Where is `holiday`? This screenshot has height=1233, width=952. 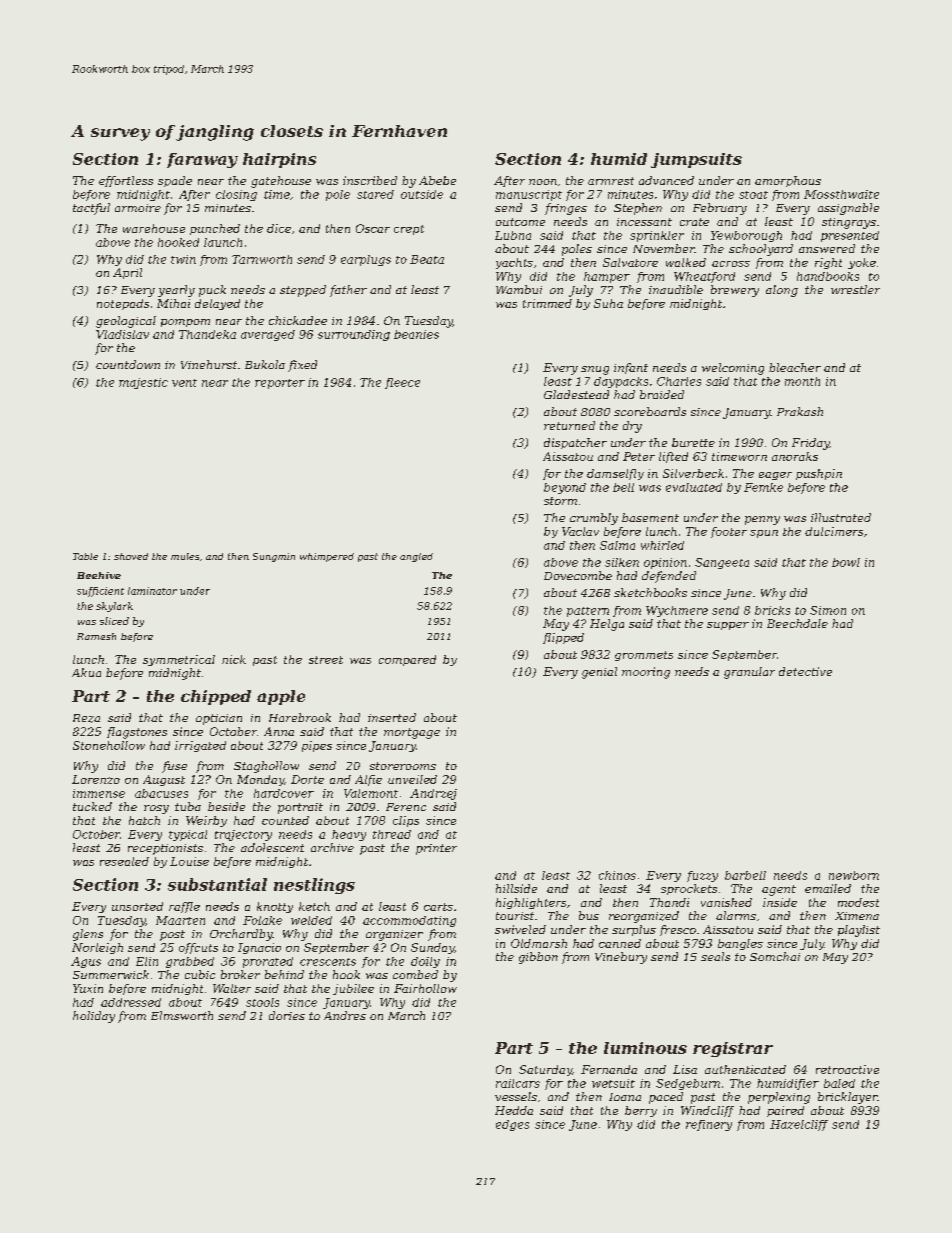 holiday is located at coordinates (94, 1017).
